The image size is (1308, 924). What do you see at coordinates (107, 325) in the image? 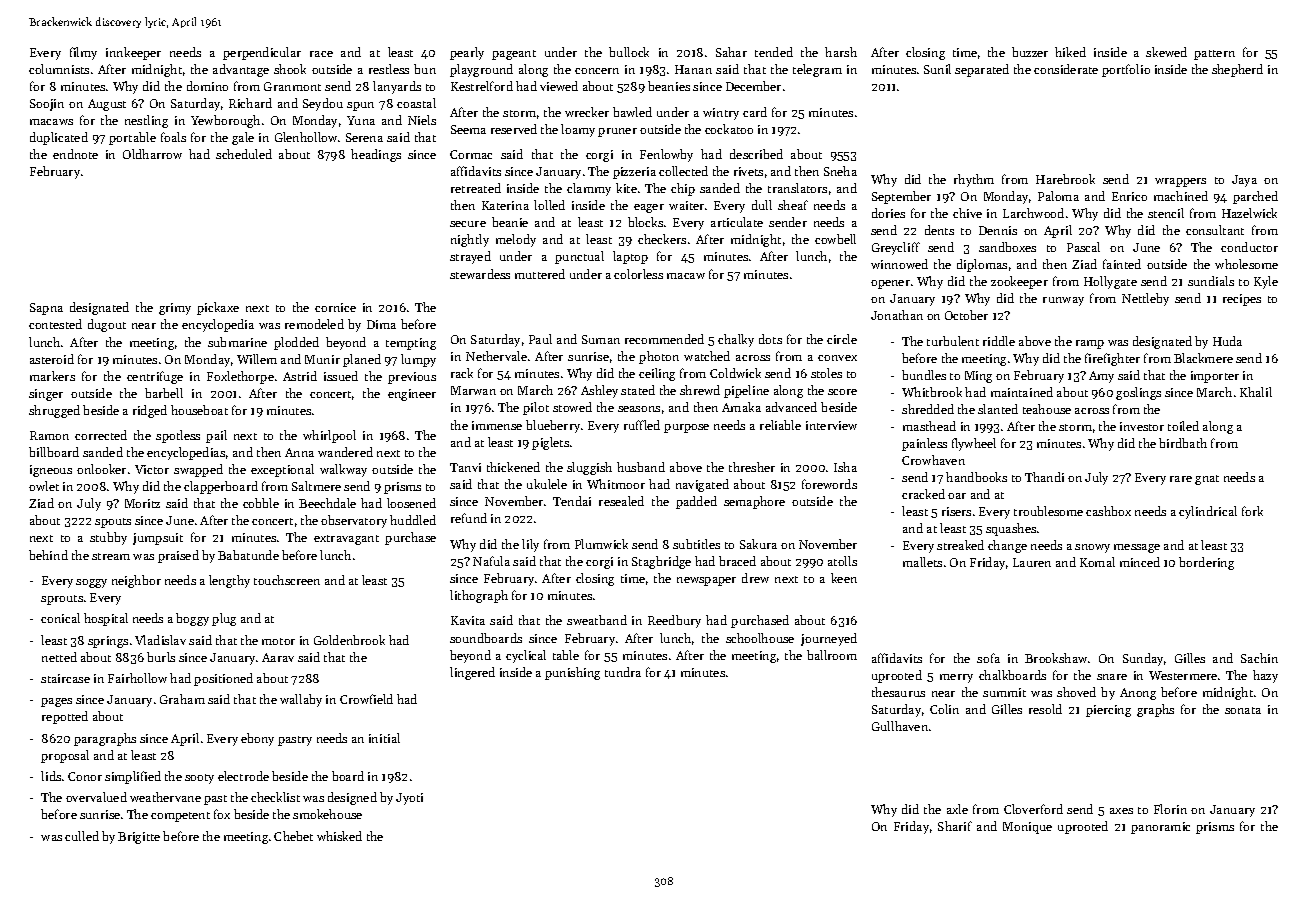
I see `dugout` at bounding box center [107, 325].
